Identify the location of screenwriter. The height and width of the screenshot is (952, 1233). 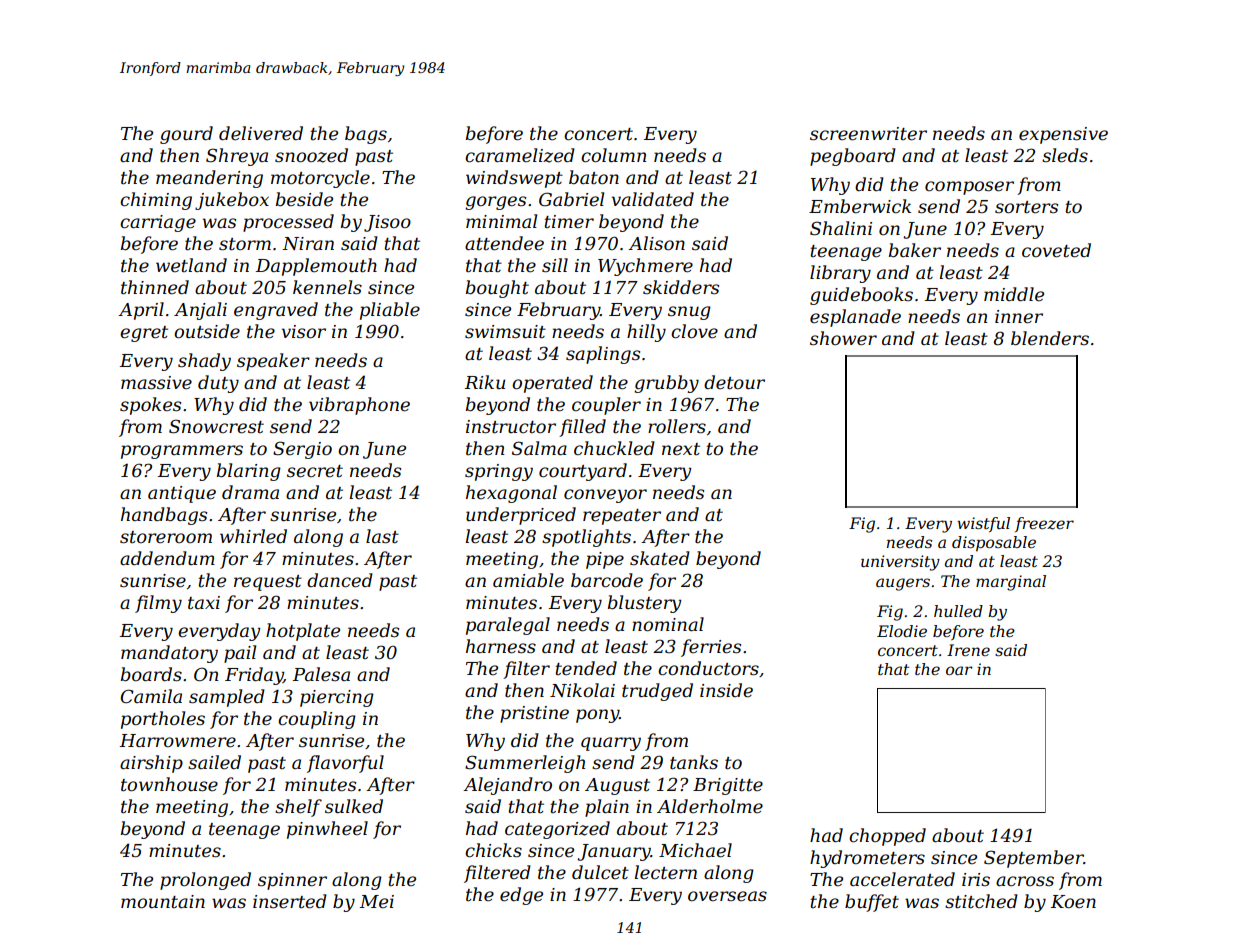
(868, 134).
